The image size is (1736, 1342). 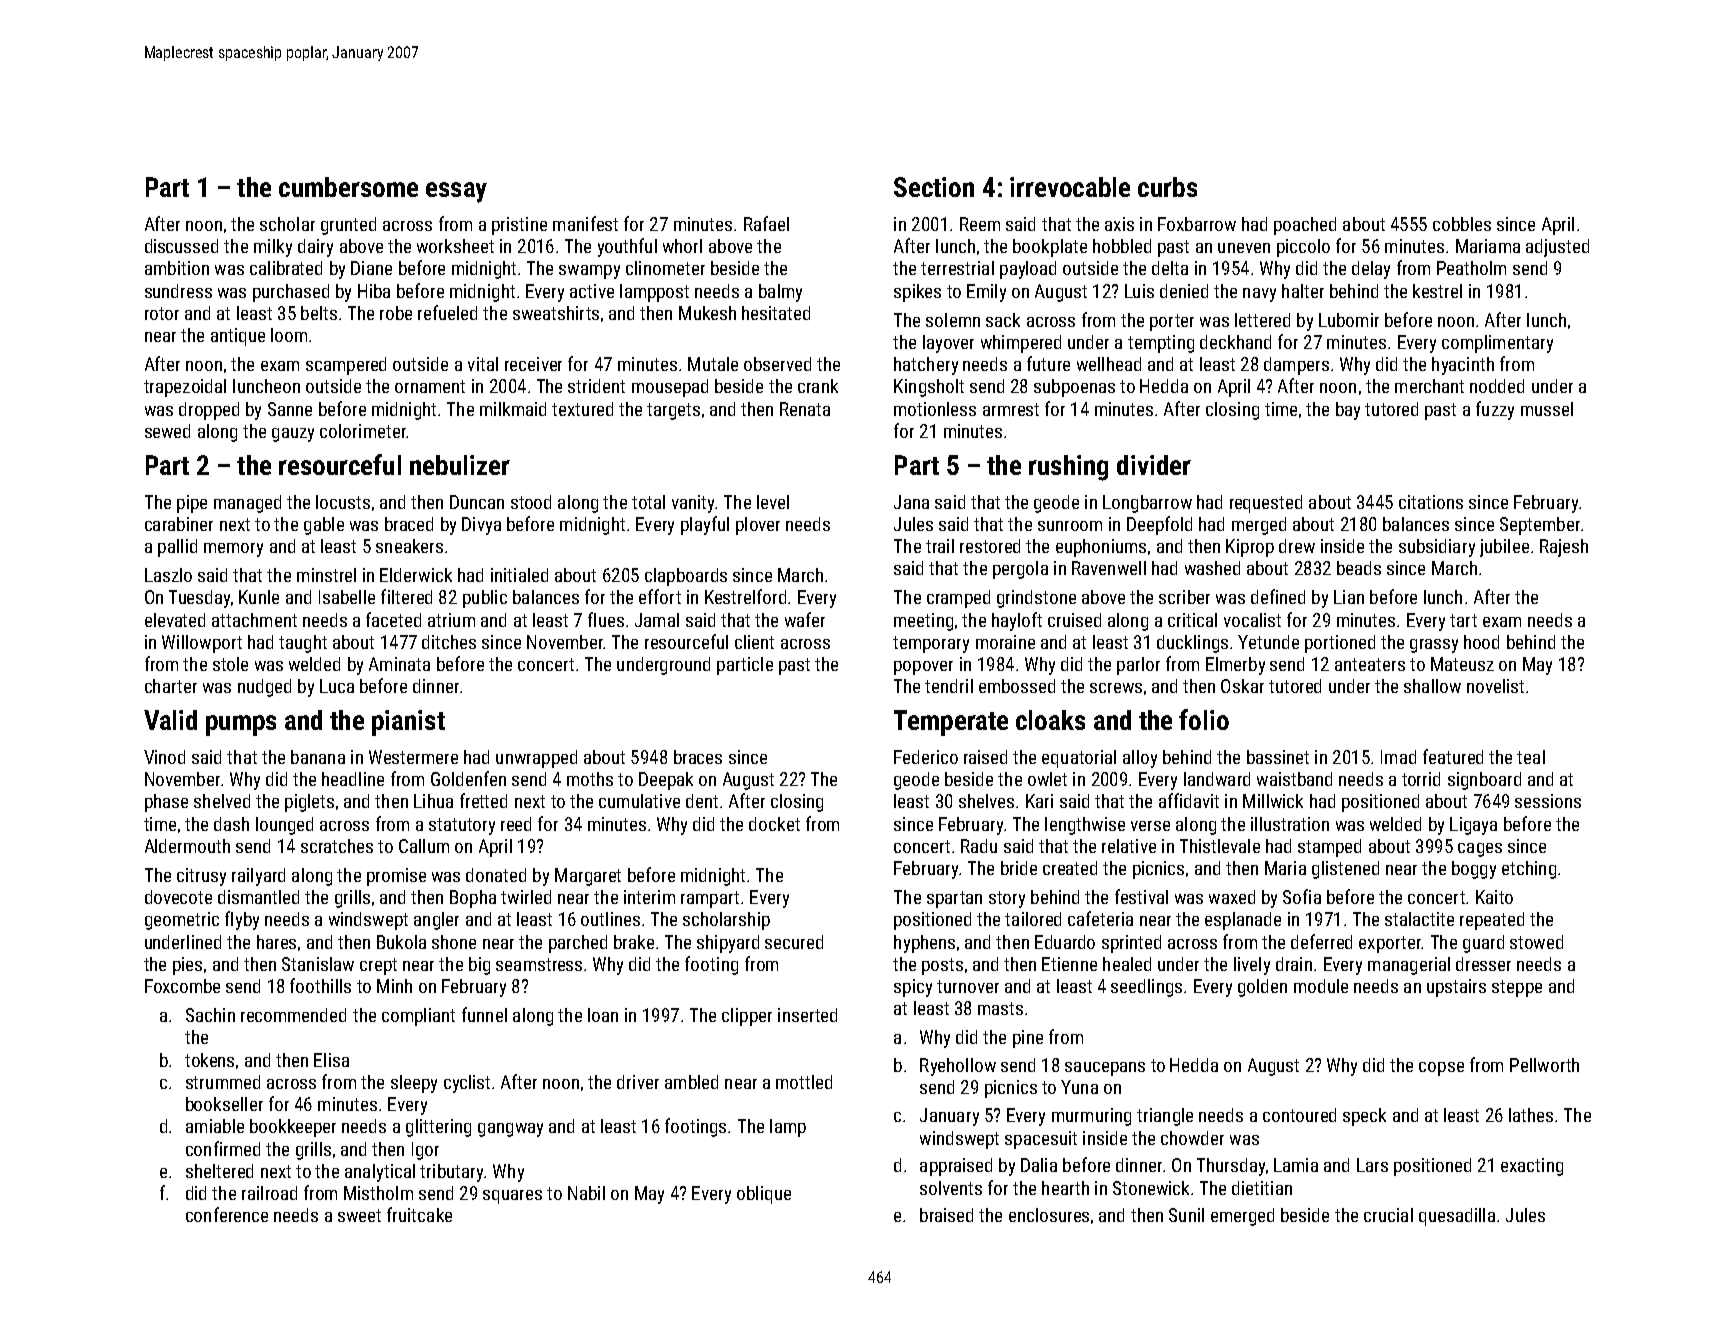 I want to click on cloaks, so click(x=1050, y=720).
